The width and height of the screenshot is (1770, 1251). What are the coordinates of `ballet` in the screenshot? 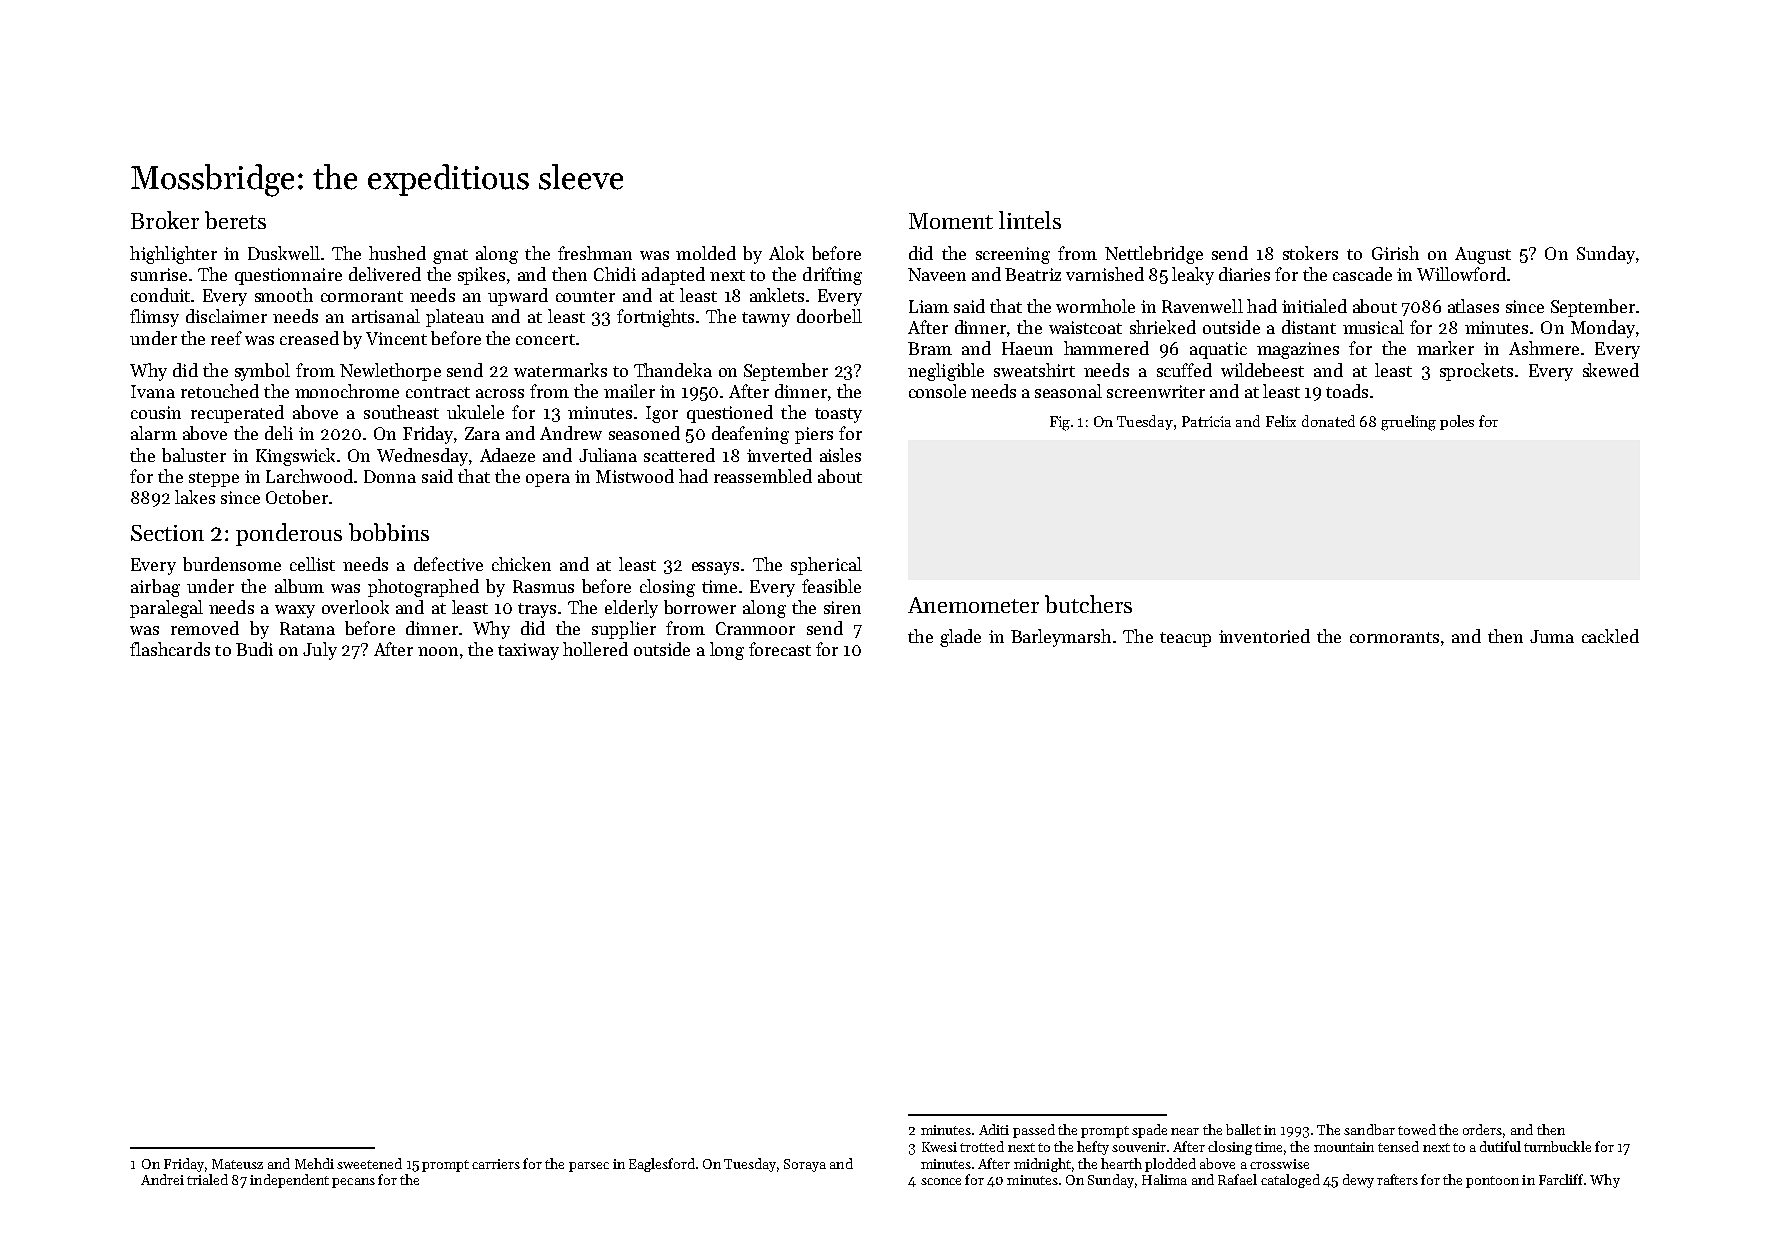 It's located at (1243, 1129).
